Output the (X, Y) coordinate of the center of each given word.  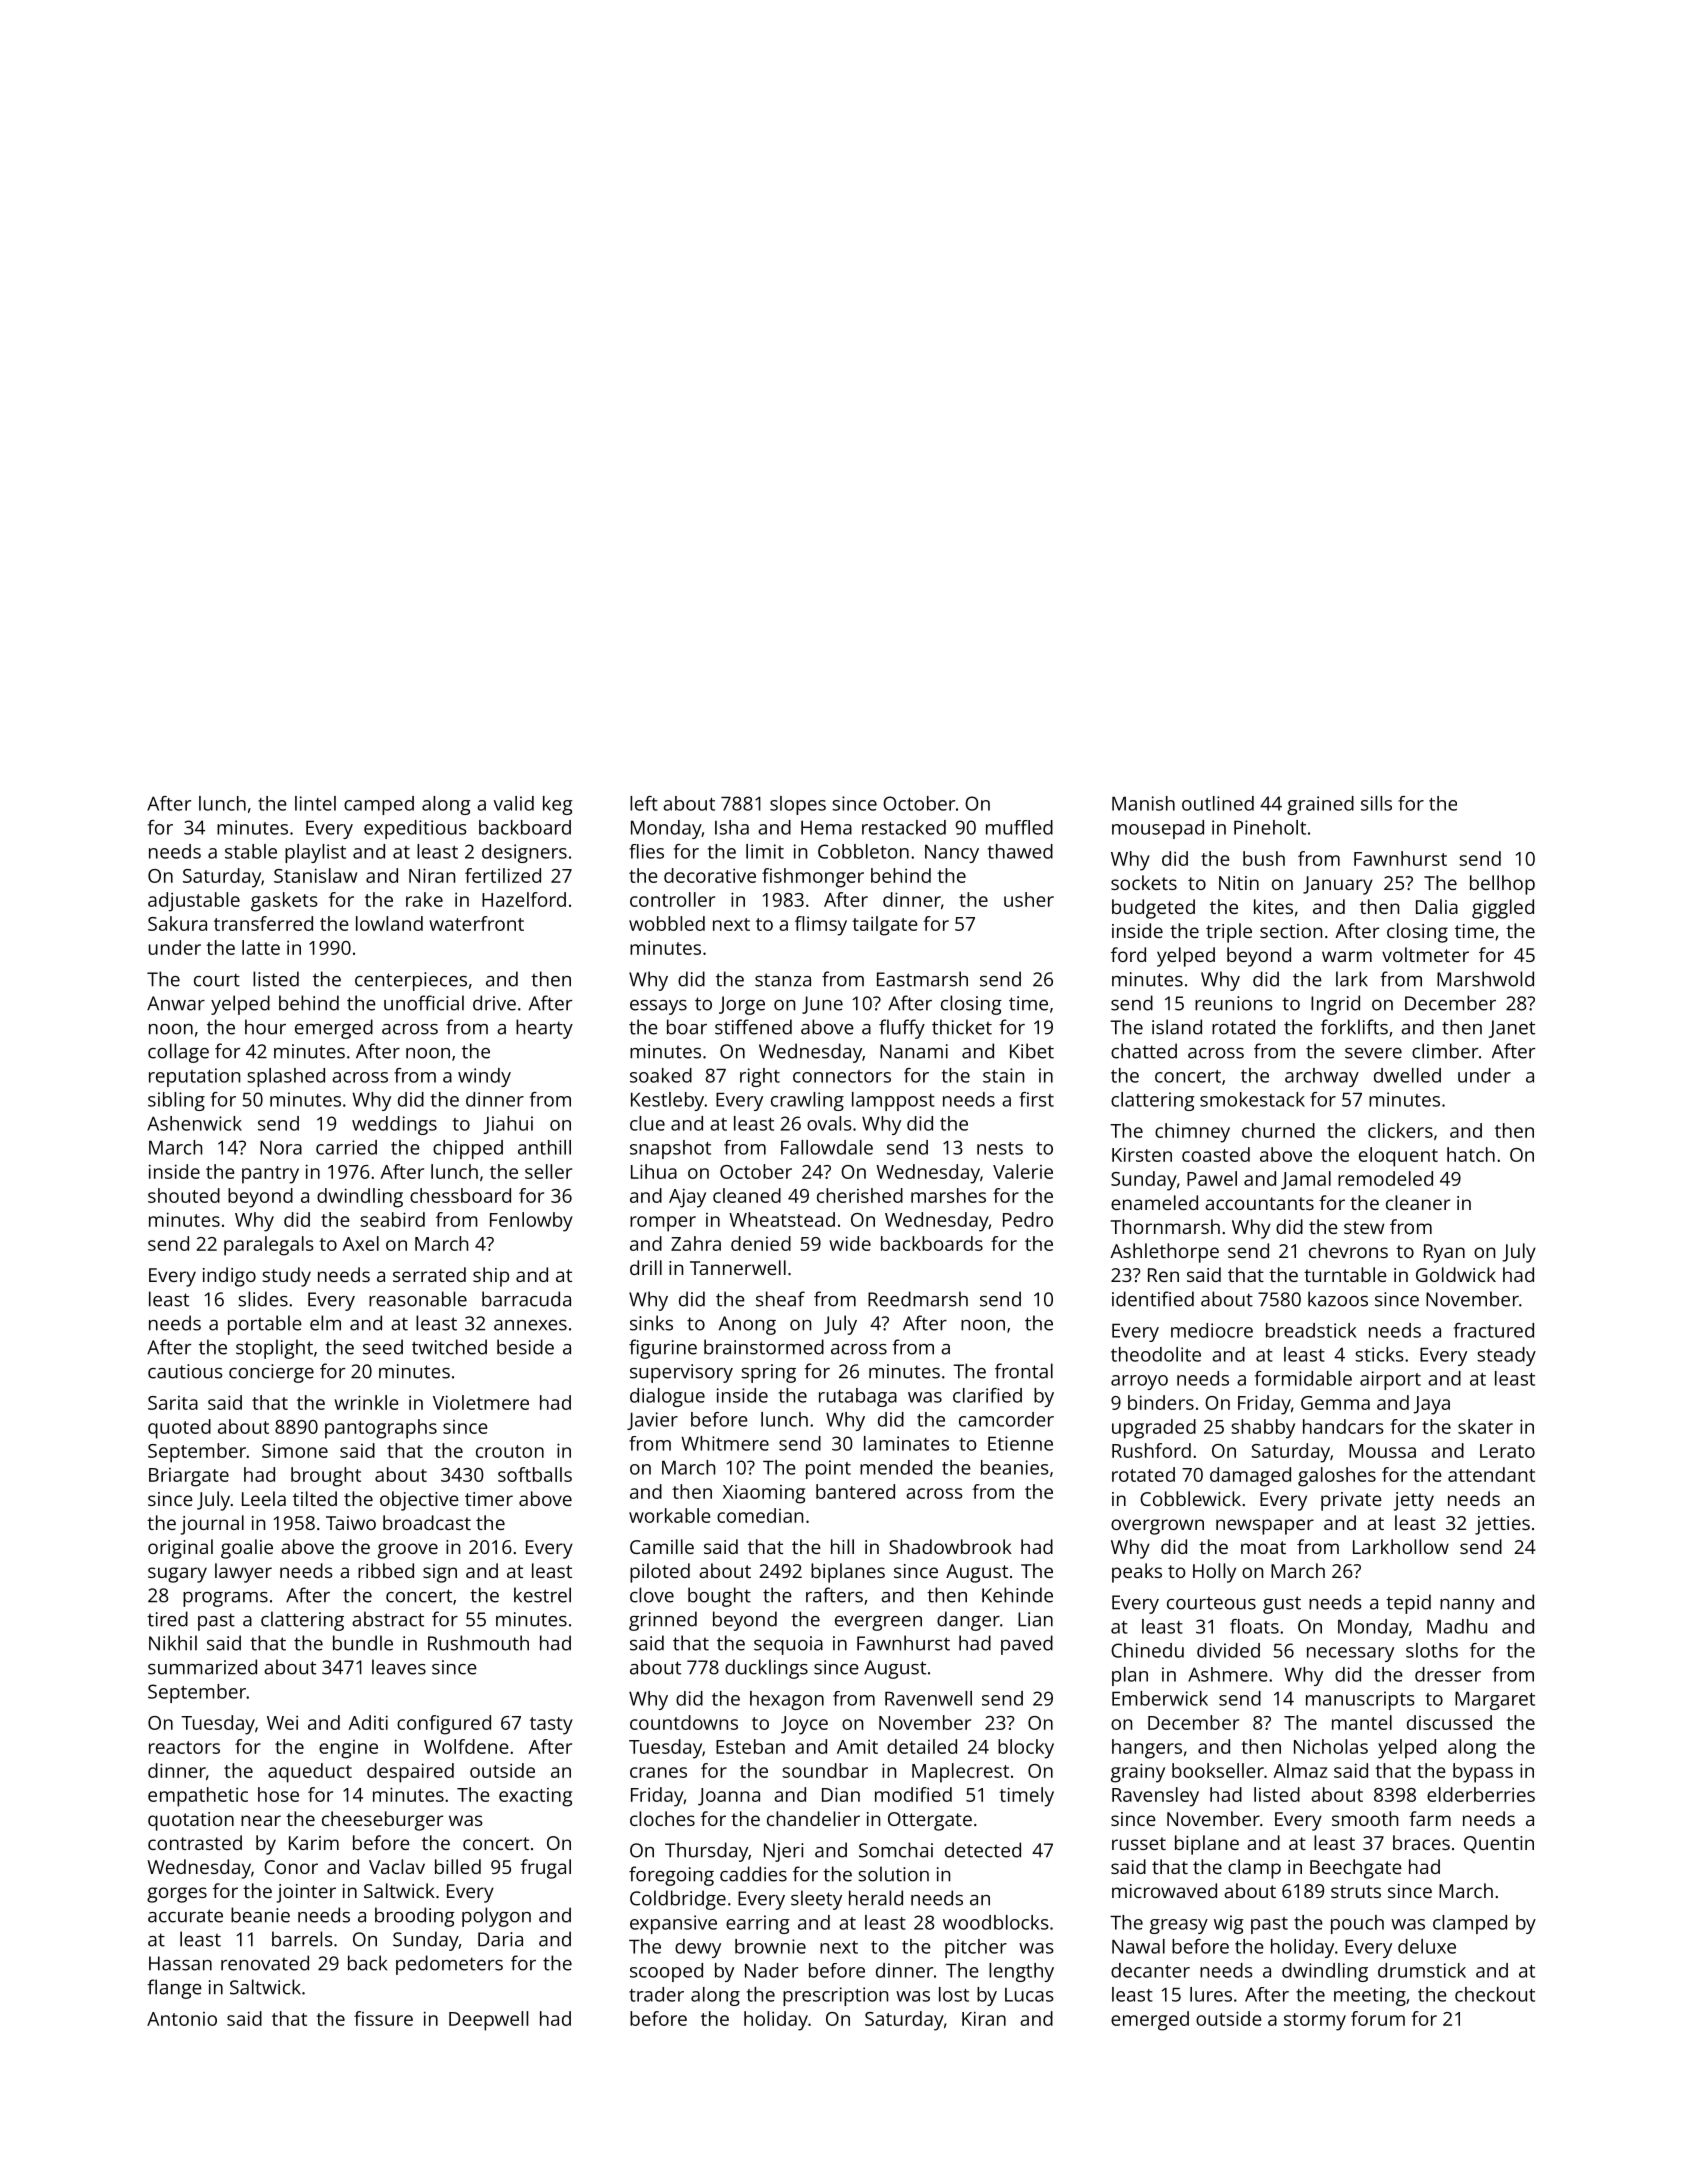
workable (670, 1515)
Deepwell (488, 2021)
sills (1376, 803)
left (644, 803)
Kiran (984, 2018)
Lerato (1507, 1451)
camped (379, 805)
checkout (1495, 1994)
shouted (184, 1195)
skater (1485, 1426)
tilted (315, 1498)
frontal (1024, 1371)
